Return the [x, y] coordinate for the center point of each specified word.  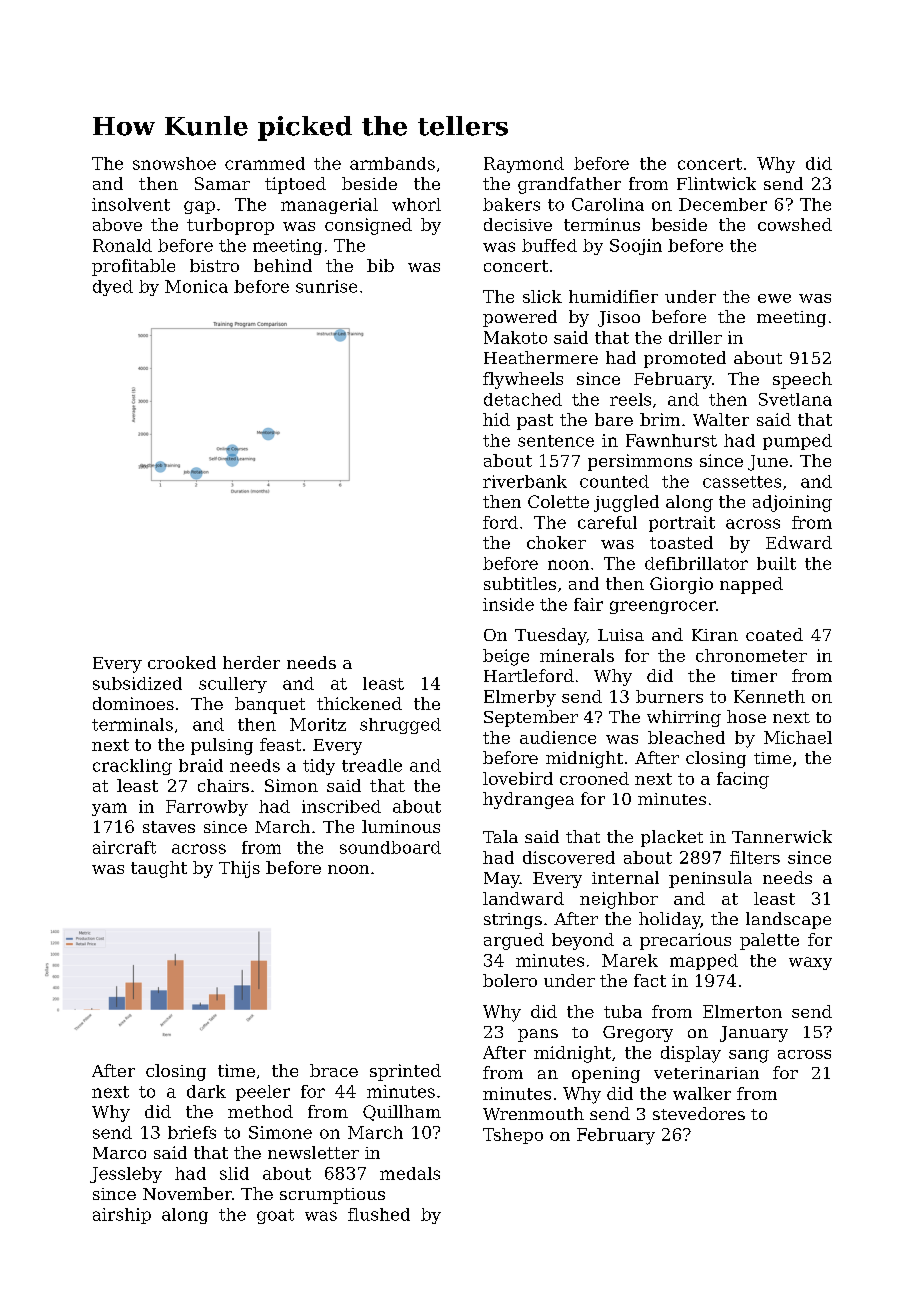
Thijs [239, 869]
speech [802, 380]
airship [122, 1216]
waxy [810, 963]
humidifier [613, 296]
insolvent [131, 204]
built [776, 563]
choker [556, 542]
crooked [182, 662]
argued [514, 941]
